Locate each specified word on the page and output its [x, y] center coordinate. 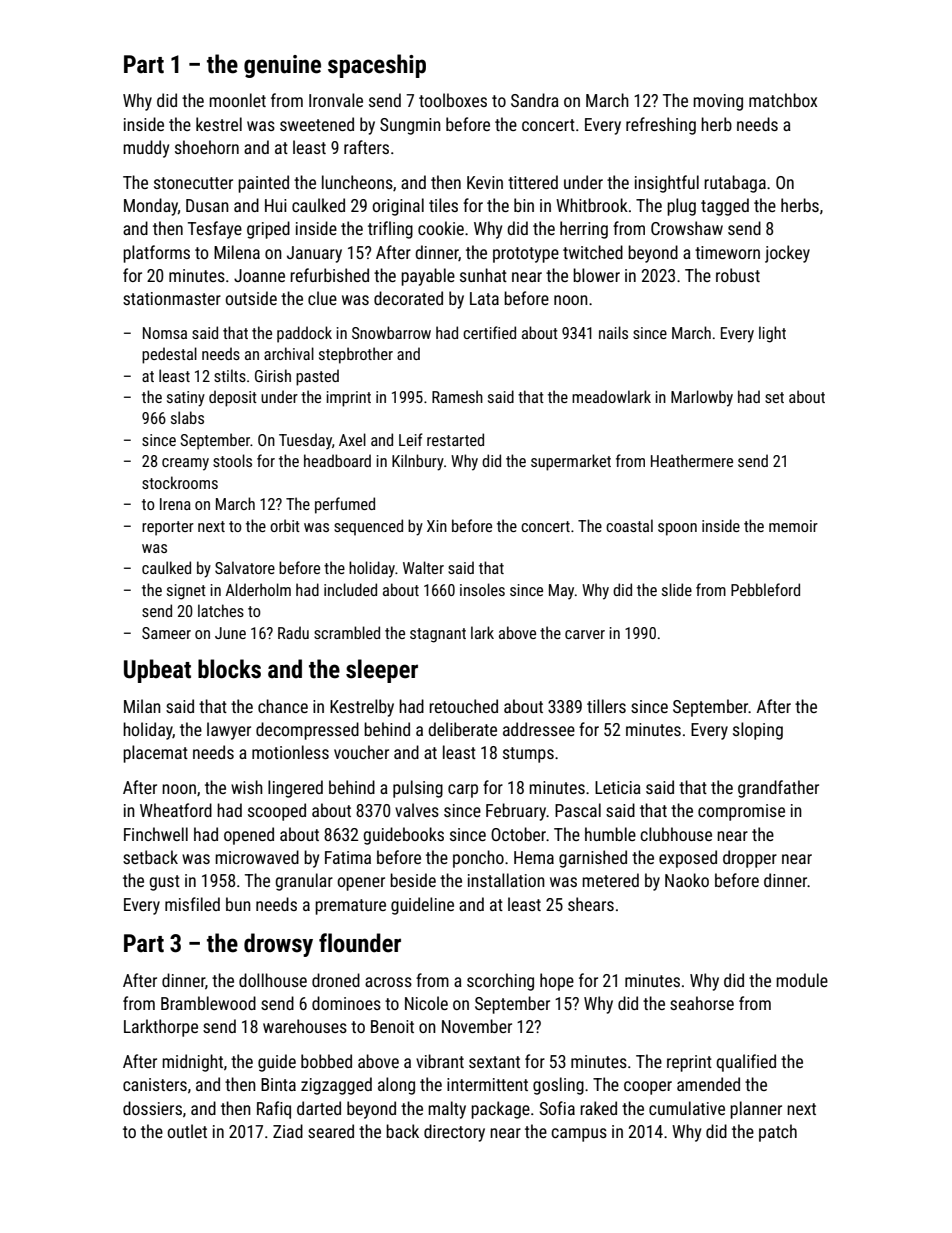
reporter [168, 528]
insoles [482, 589]
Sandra [535, 100]
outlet [187, 1131]
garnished [593, 859]
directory [454, 1133]
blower [596, 275]
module [802, 980]
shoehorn [207, 147]
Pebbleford [765, 589]
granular [304, 882]
